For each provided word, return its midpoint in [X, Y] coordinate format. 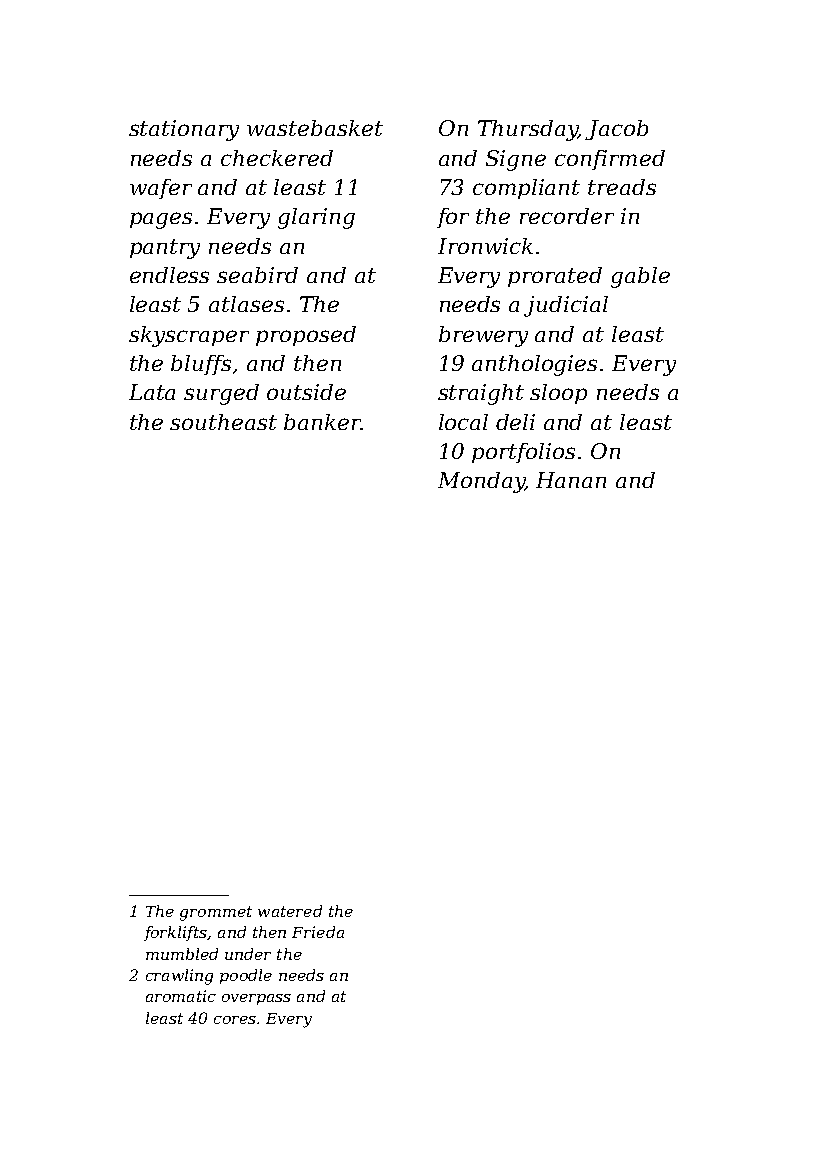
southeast [223, 422]
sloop [558, 394]
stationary [184, 130]
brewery [483, 336]
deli [515, 422]
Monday [481, 482]
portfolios [523, 453]
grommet [216, 913]
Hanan [571, 480]
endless [169, 275]
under [248, 954]
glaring [316, 218]
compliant [526, 189]
